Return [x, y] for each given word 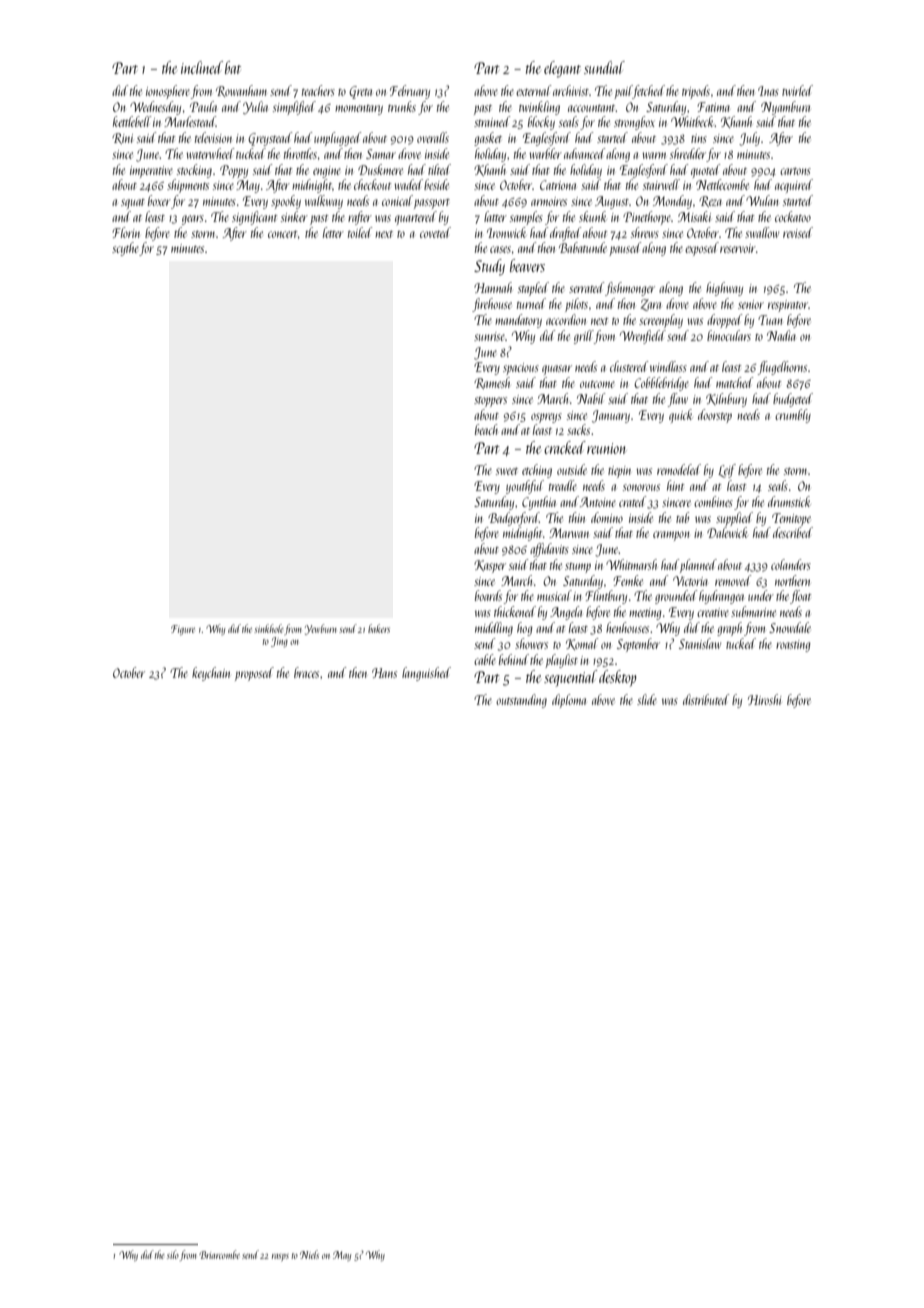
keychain [211, 674]
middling [494, 629]
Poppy [234, 171]
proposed [254, 674]
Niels [309, 1254]
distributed [706, 699]
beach [486, 429]
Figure [183, 630]
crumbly [793, 416]
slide [647, 699]
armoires [549, 201]
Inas [768, 91]
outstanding [521, 701]
